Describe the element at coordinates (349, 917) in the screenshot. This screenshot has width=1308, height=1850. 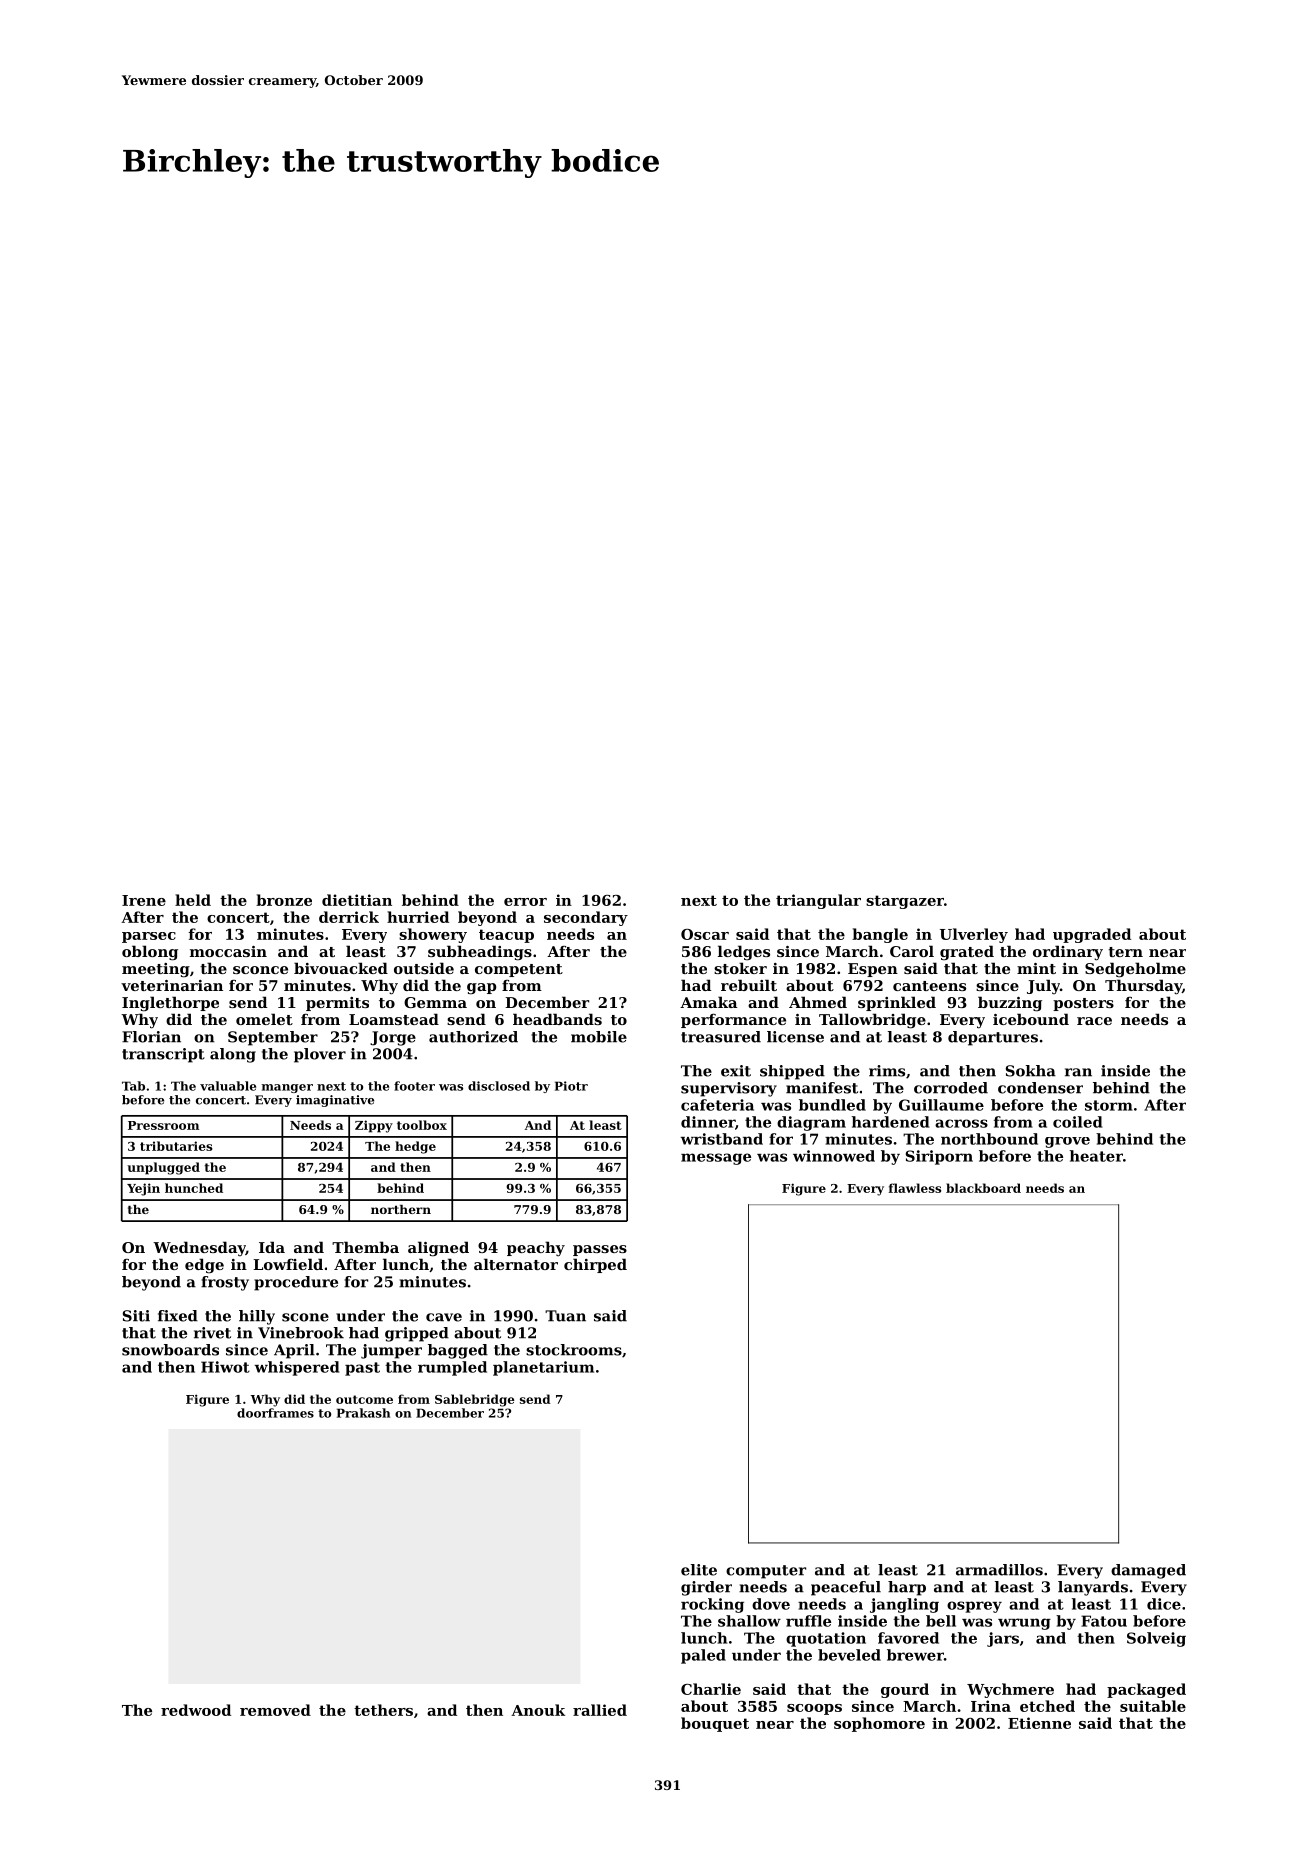
I see `derrick` at that location.
